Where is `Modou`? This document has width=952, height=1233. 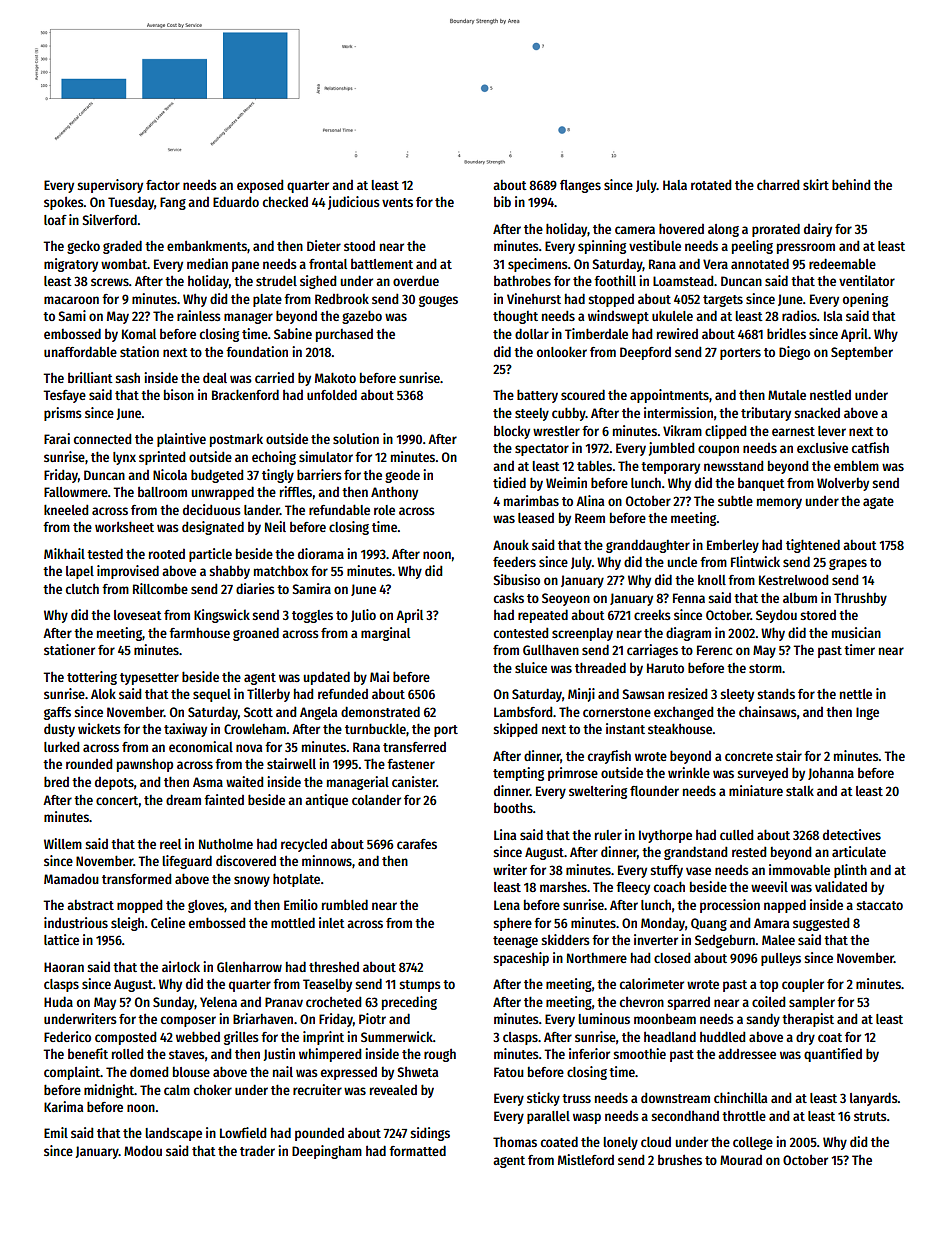 Modou is located at coordinates (143, 1150).
